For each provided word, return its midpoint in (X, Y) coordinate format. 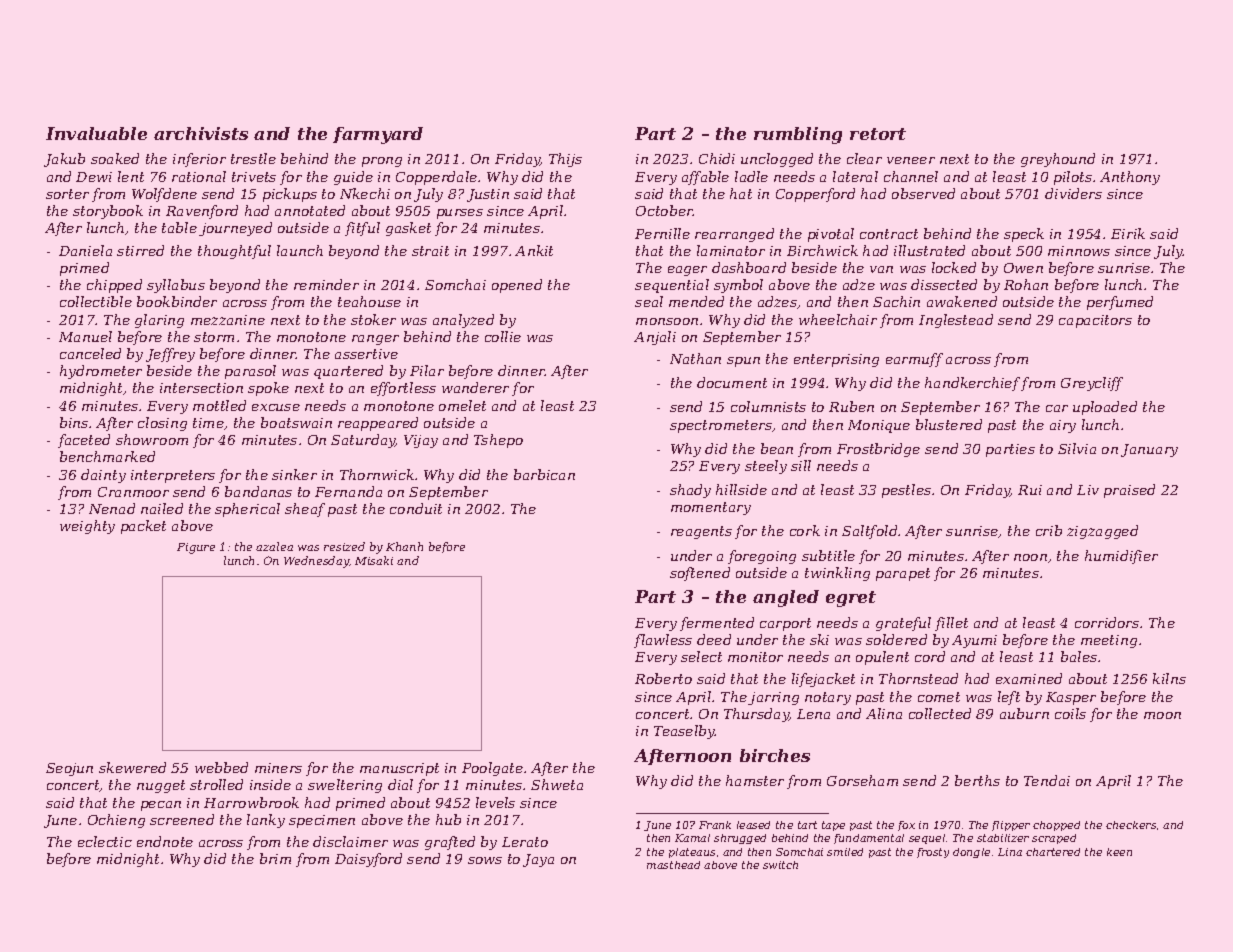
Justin (488, 195)
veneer (911, 160)
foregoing (762, 557)
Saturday (363, 441)
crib (1049, 530)
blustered (949, 424)
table (179, 227)
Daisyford (368, 860)
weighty (87, 527)
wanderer (475, 387)
